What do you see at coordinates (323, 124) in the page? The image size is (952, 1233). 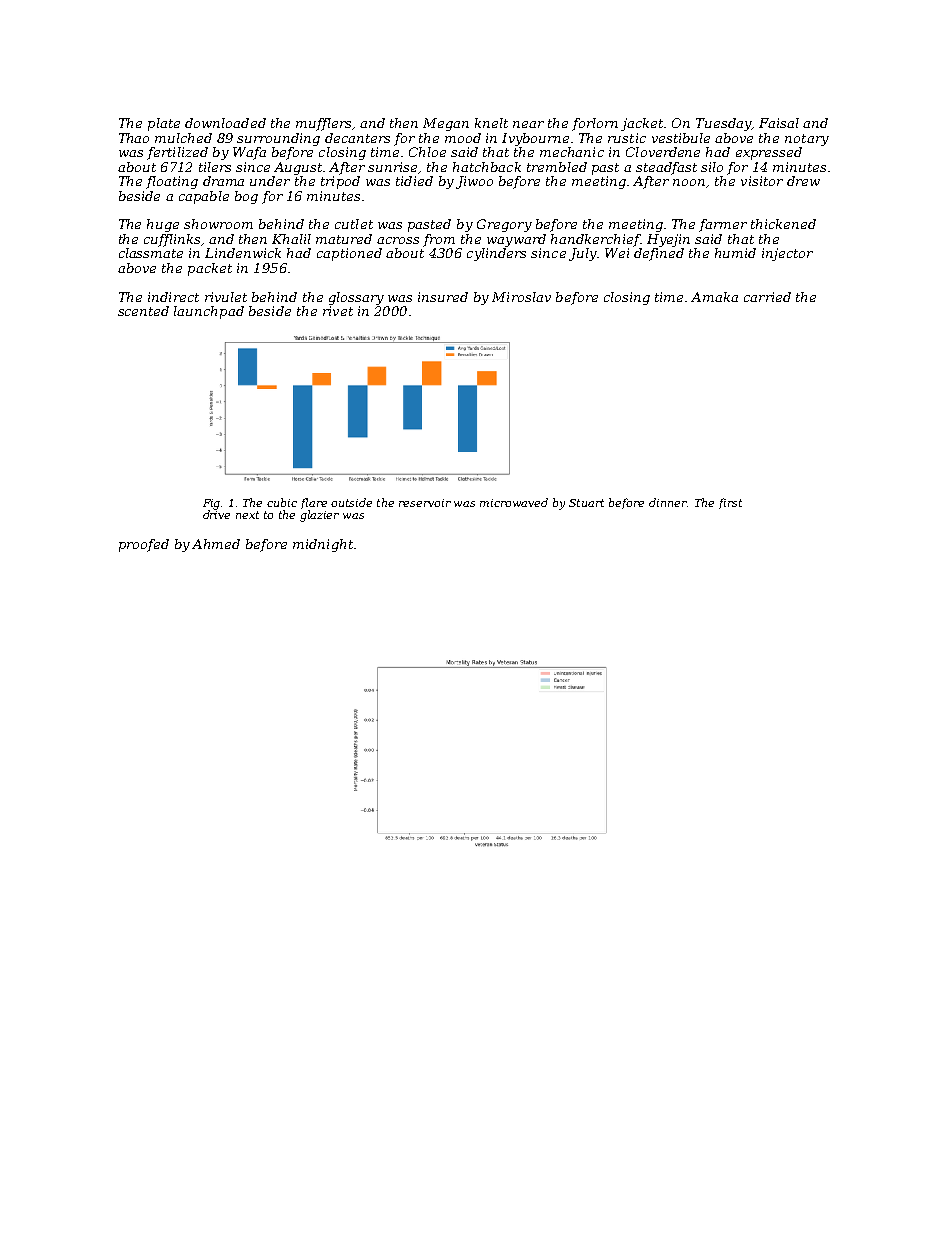 I see `mufflers` at bounding box center [323, 124].
